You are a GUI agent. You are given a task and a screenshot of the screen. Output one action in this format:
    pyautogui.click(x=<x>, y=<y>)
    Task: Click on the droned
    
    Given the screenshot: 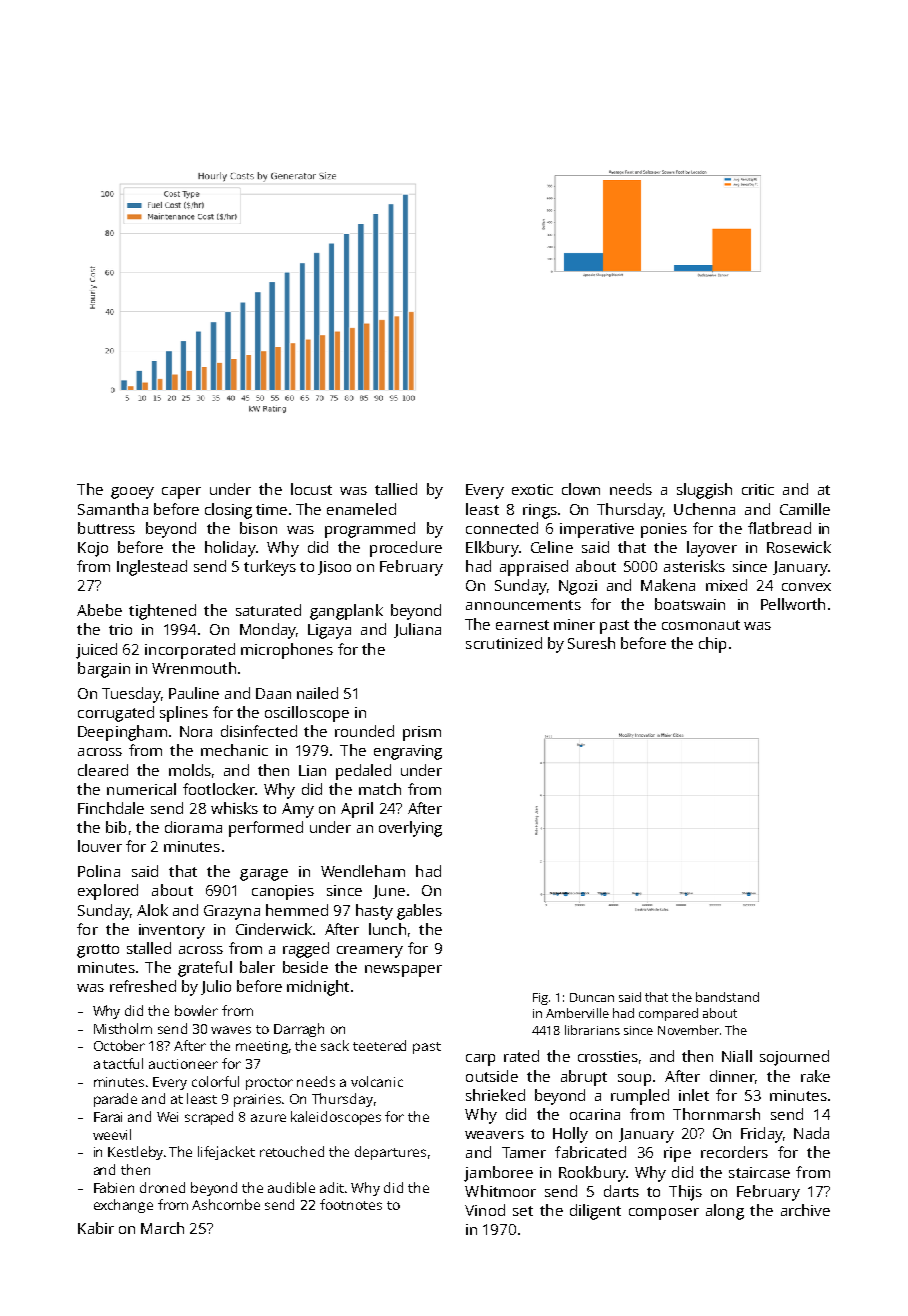 What is the action you would take?
    pyautogui.click(x=162, y=1187)
